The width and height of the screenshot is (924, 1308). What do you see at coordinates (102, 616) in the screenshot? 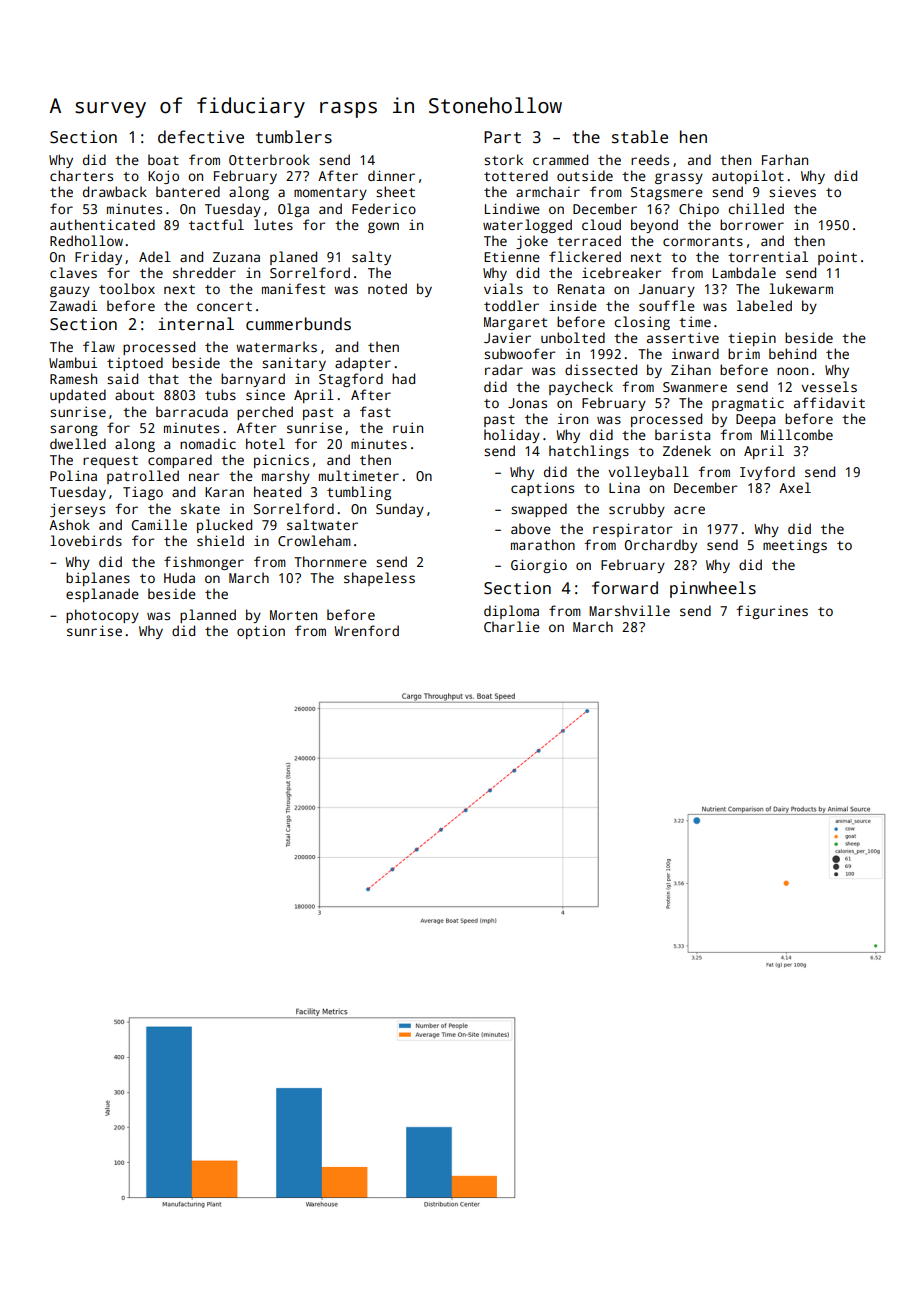
I see `photocopy` at bounding box center [102, 616].
